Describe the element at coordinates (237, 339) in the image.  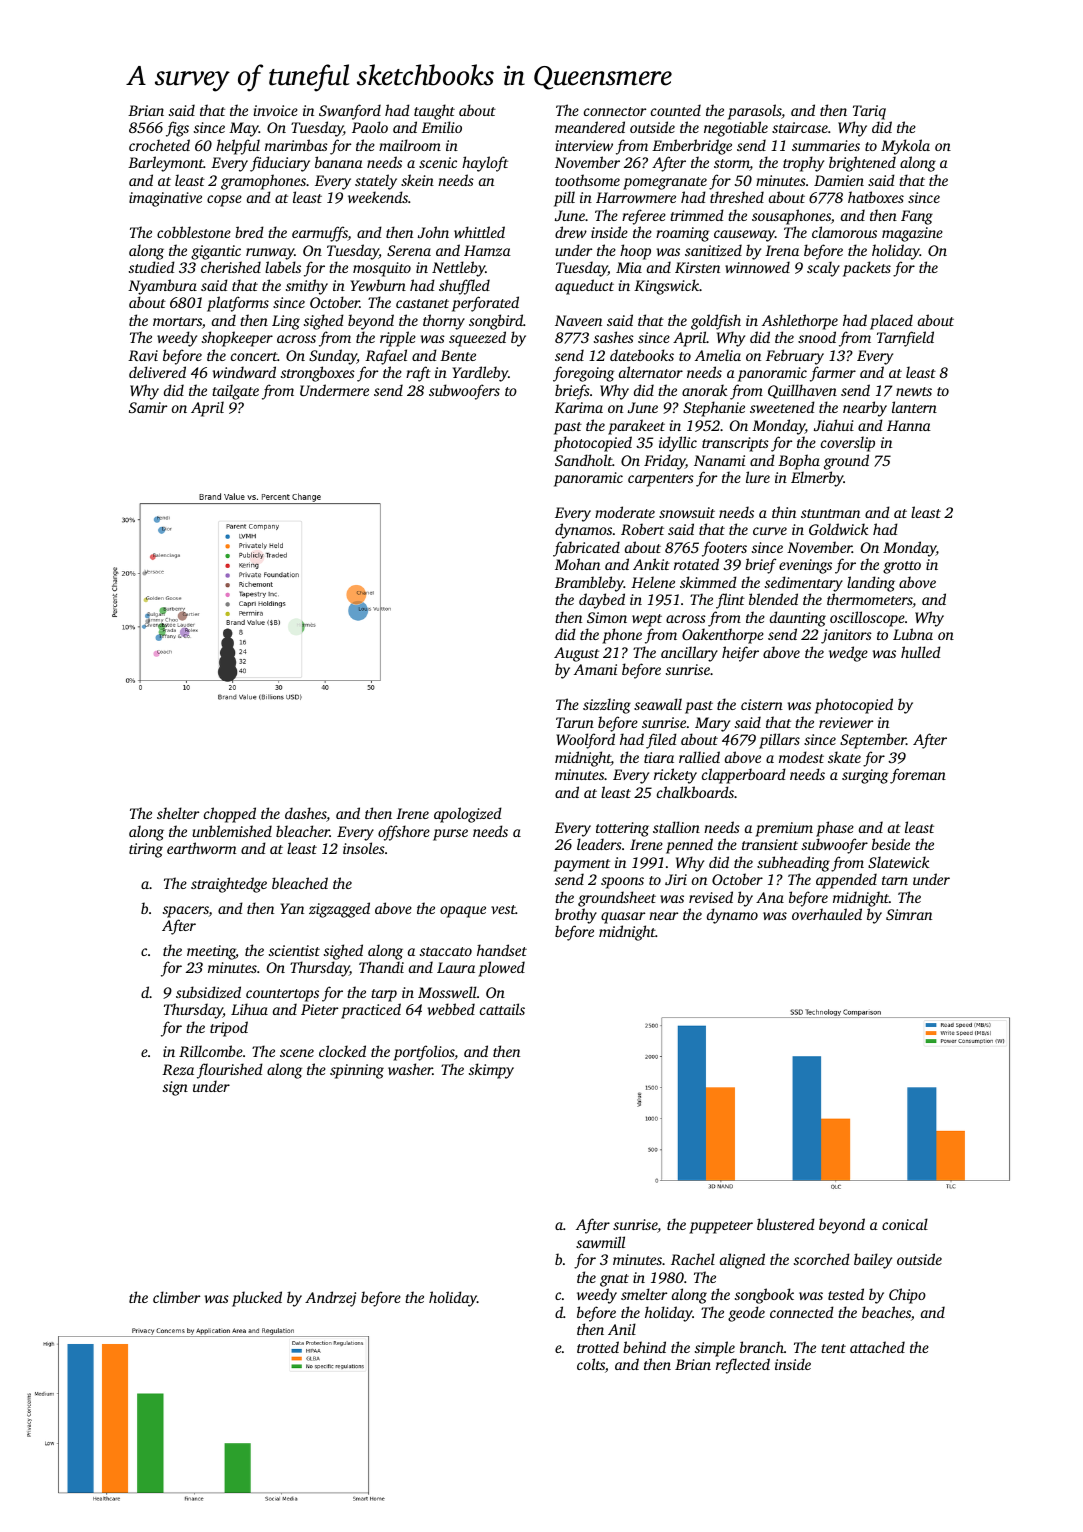
I see `shopkeeper` at that location.
